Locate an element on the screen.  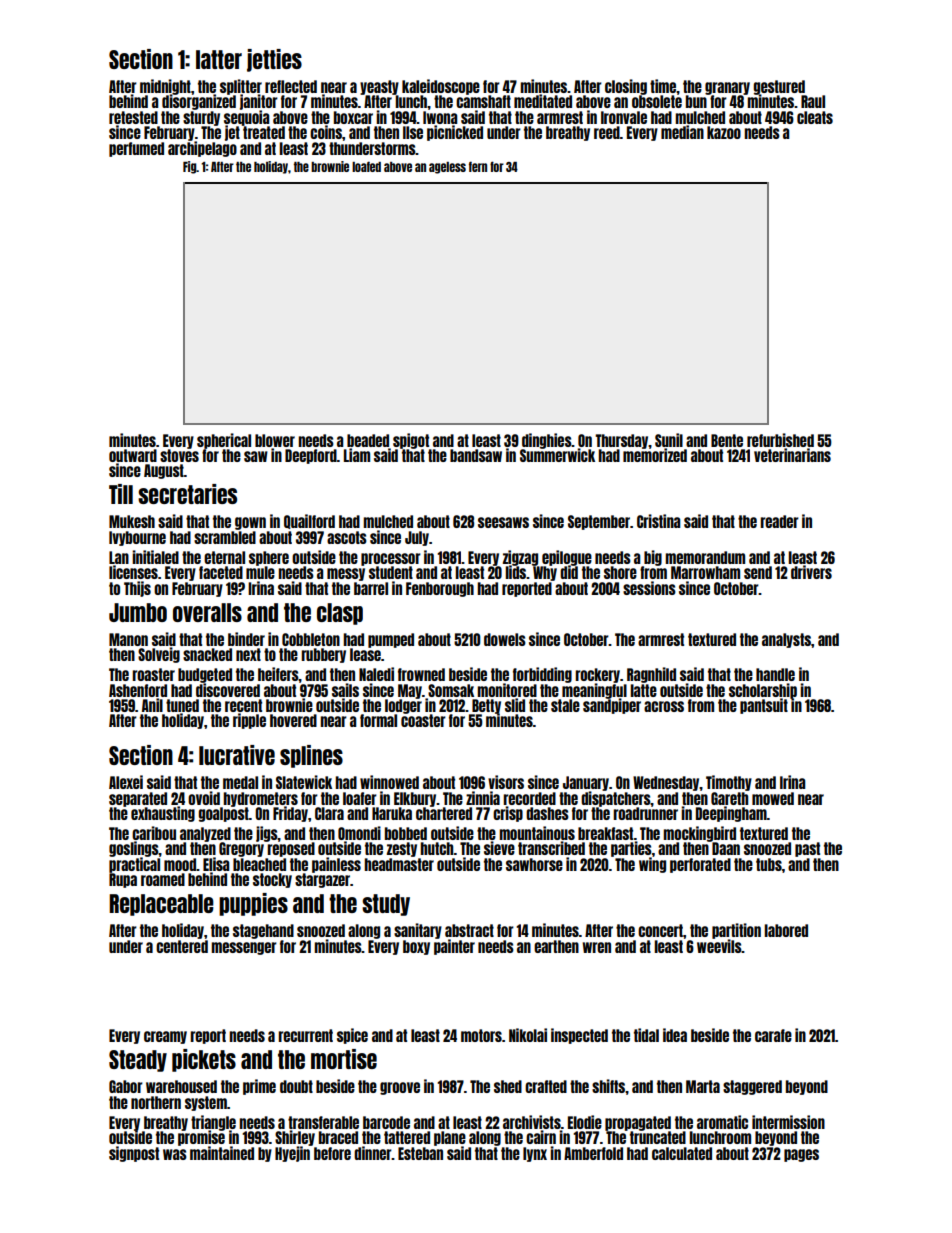
granary is located at coordinates (727, 88).
